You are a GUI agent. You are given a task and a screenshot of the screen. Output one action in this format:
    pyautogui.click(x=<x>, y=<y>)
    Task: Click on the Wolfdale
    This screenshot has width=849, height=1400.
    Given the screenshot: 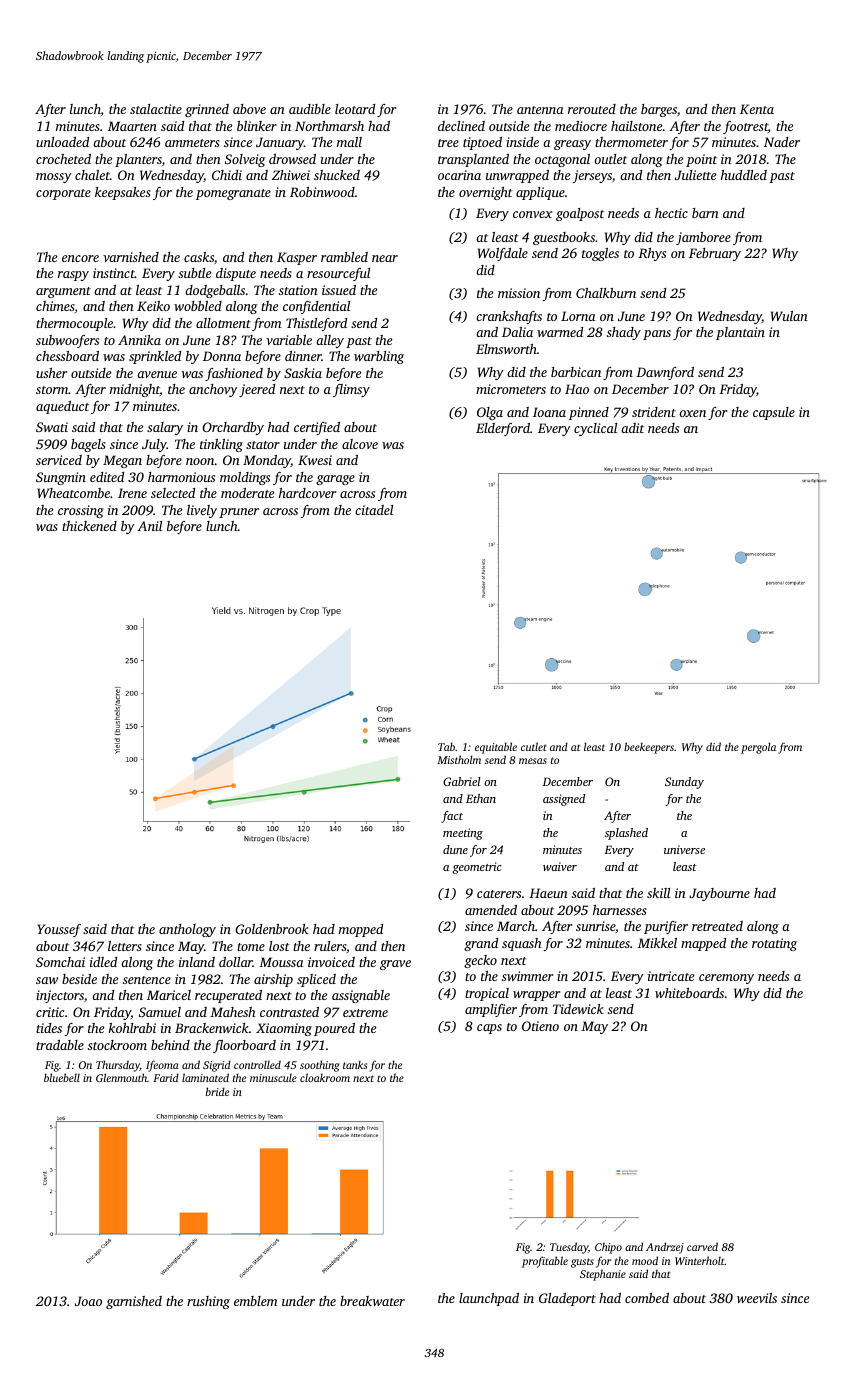 What is the action you would take?
    pyautogui.click(x=503, y=254)
